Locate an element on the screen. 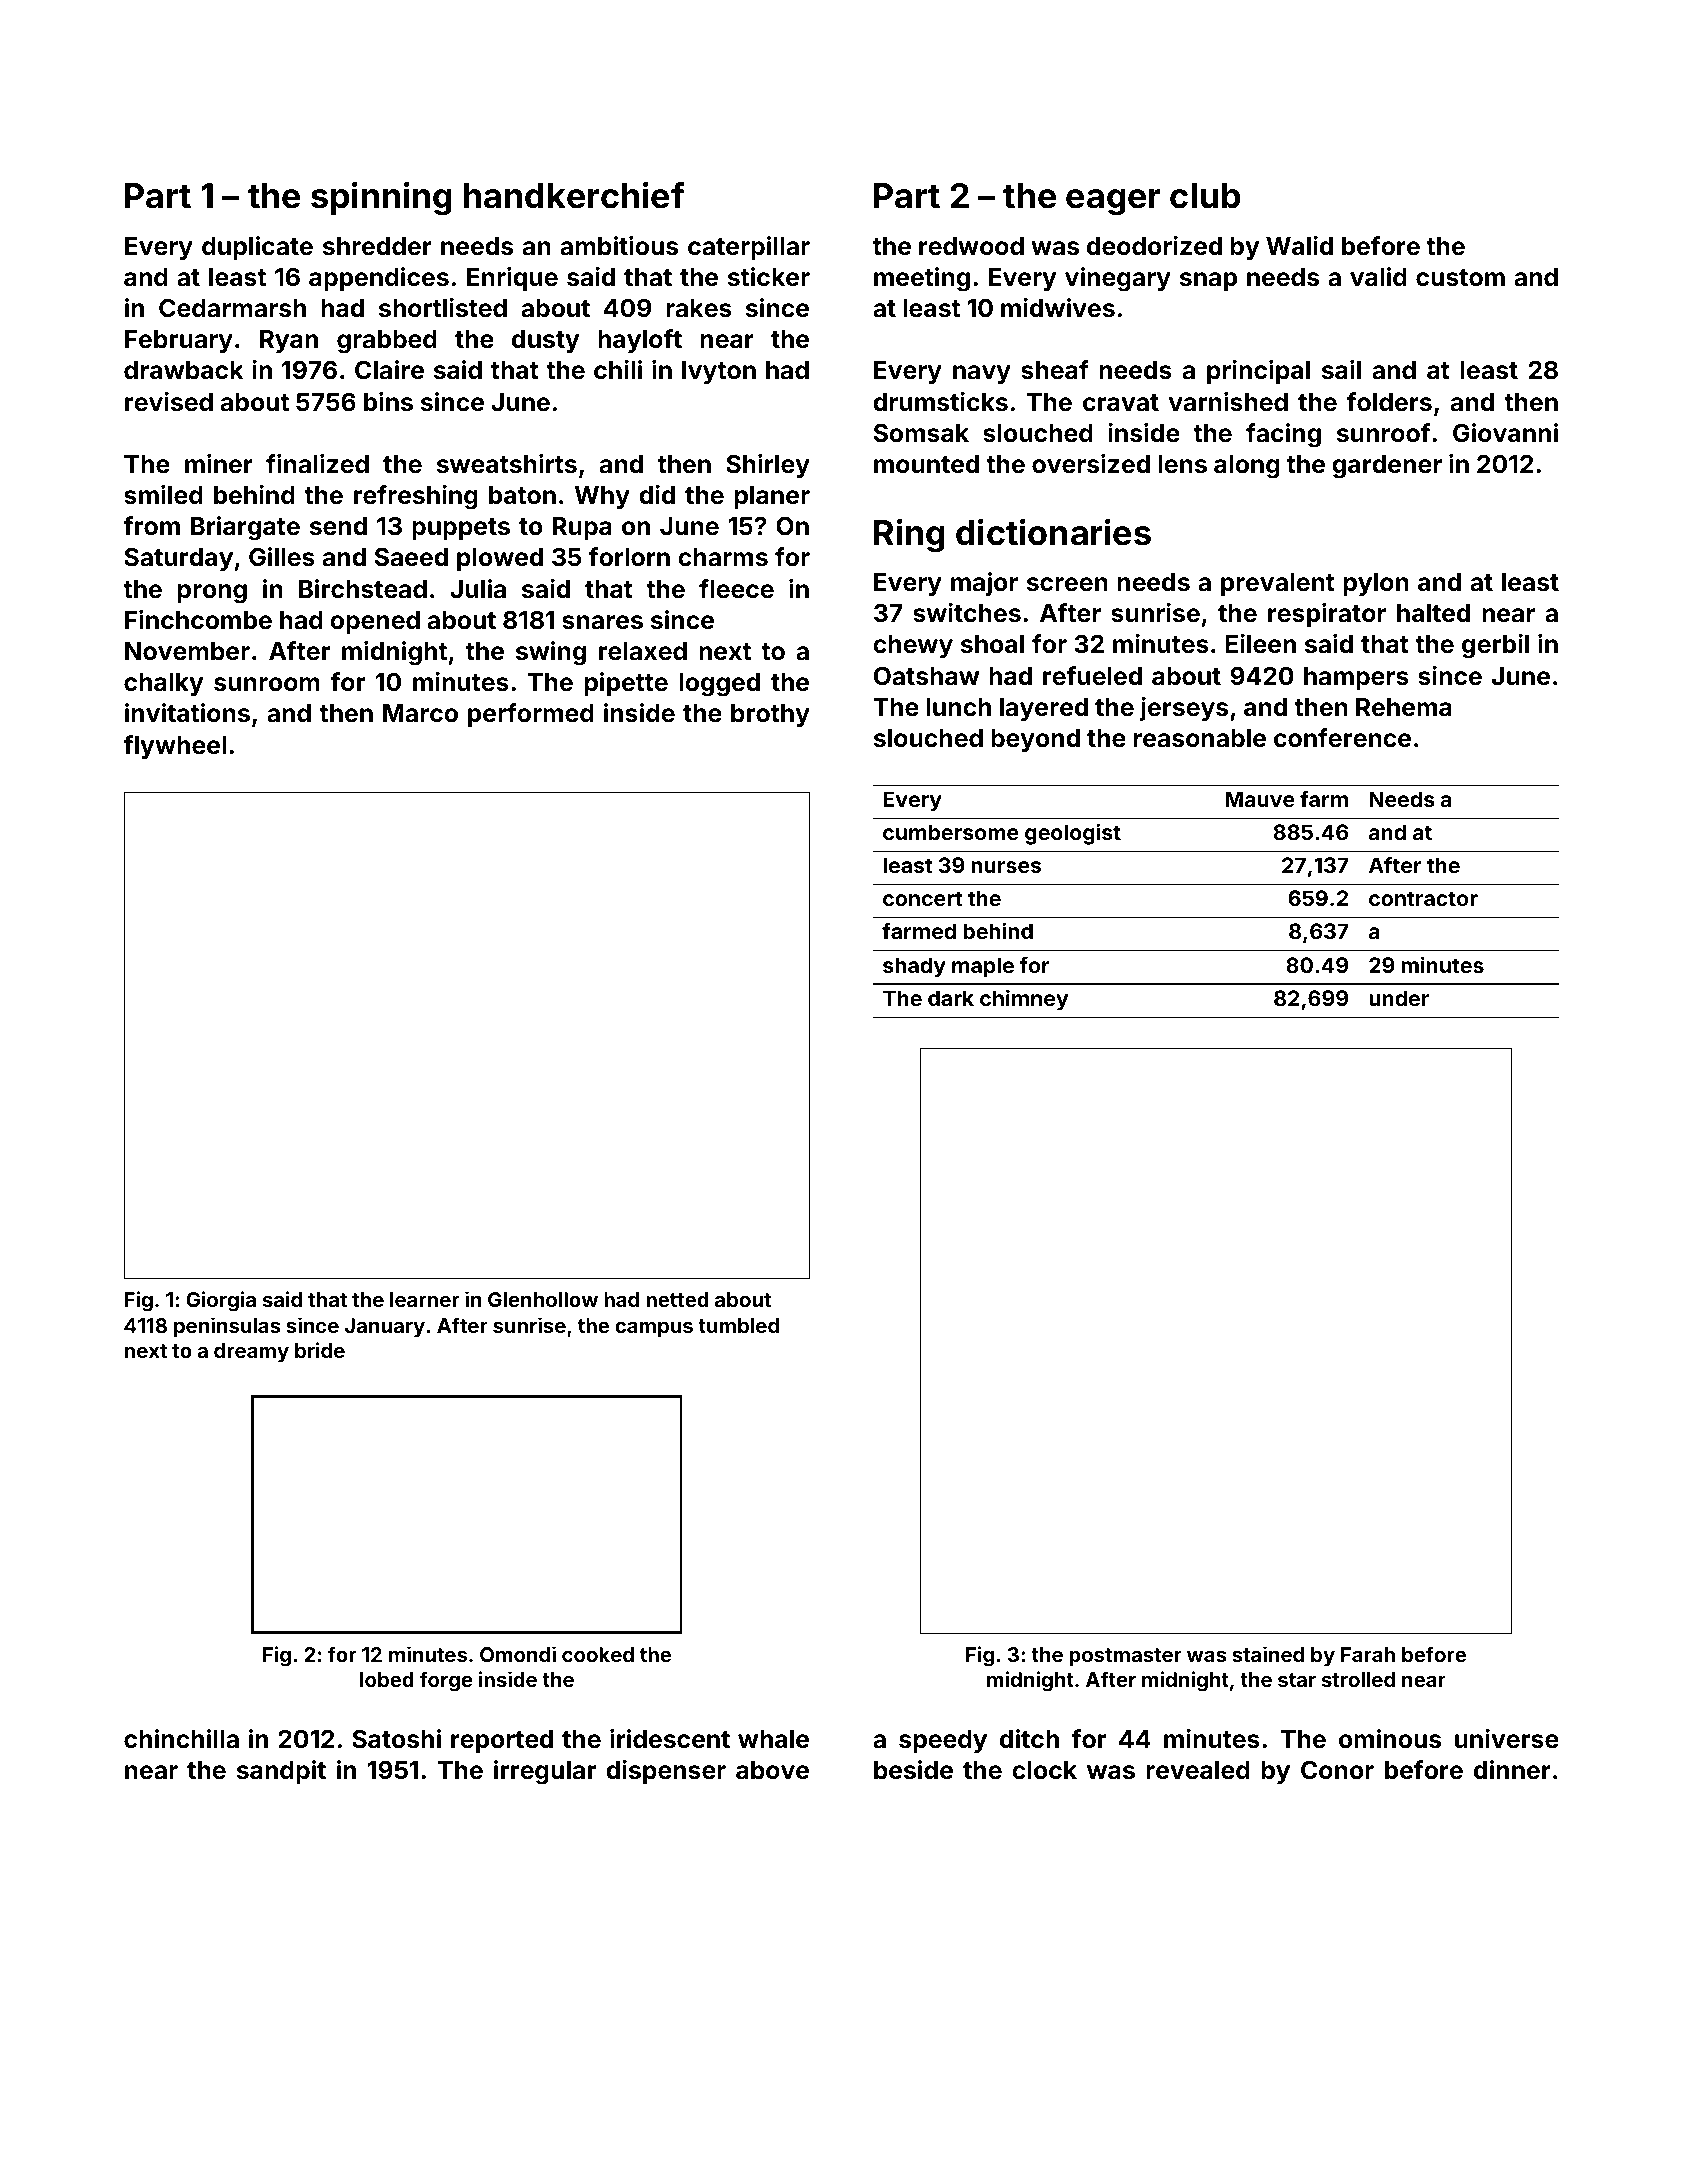 This screenshot has height=2178, width=1683. duplicate is located at coordinates (257, 248).
